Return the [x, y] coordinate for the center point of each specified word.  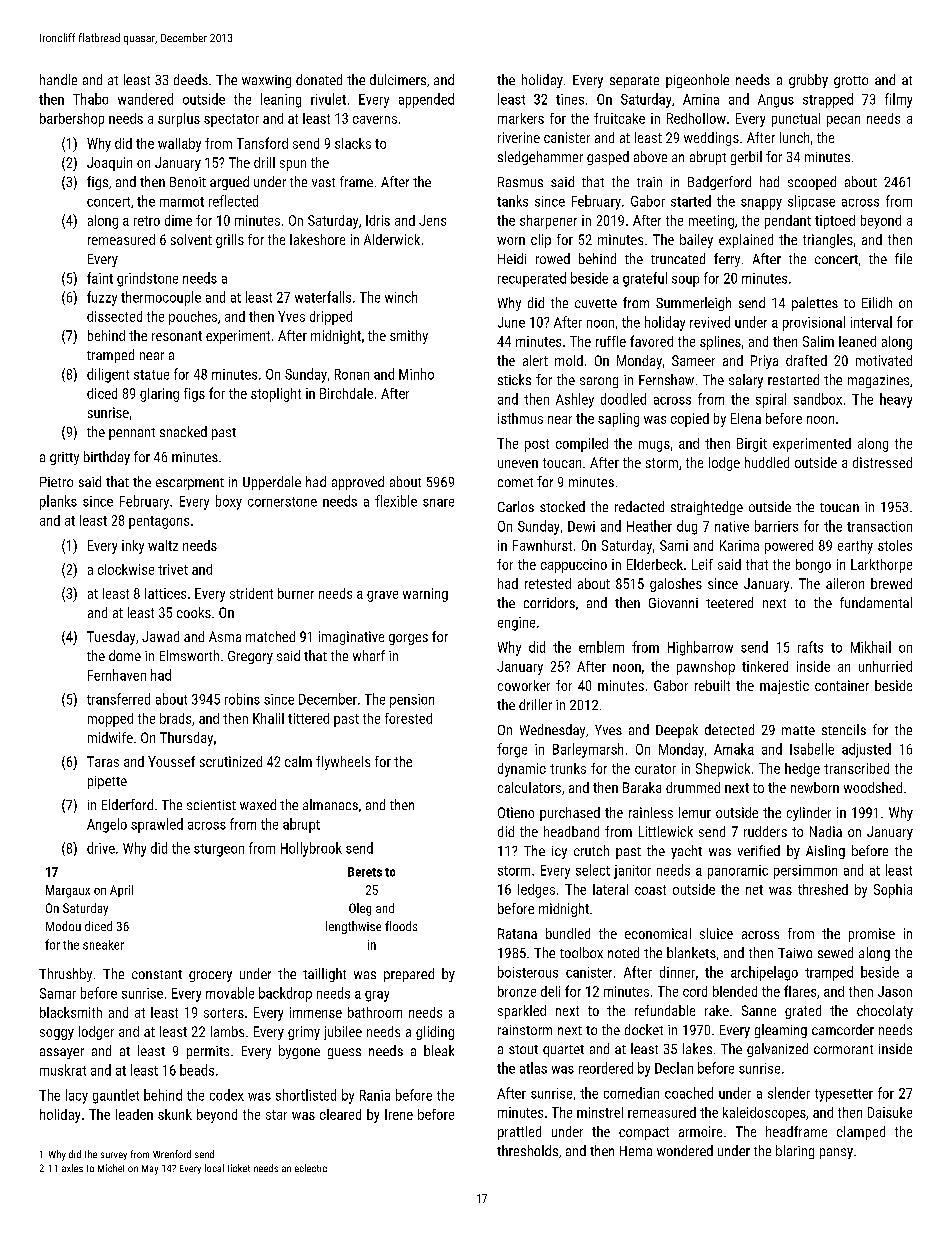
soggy [57, 1034]
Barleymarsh [588, 750]
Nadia [826, 831]
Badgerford [719, 183]
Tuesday [111, 638]
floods [401, 926]
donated [319, 79]
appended [426, 100]
